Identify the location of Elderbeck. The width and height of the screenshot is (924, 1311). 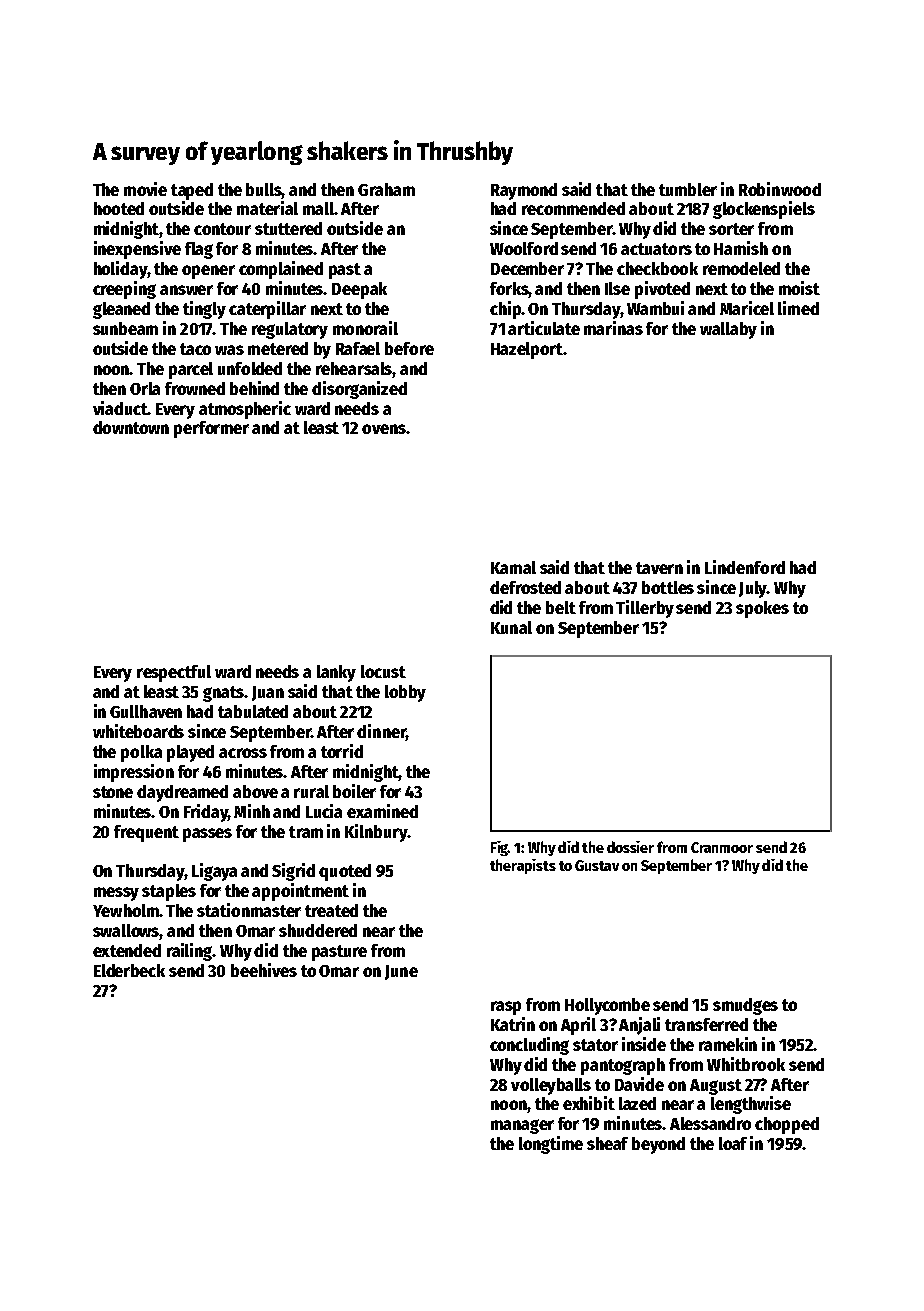
(129, 970).
